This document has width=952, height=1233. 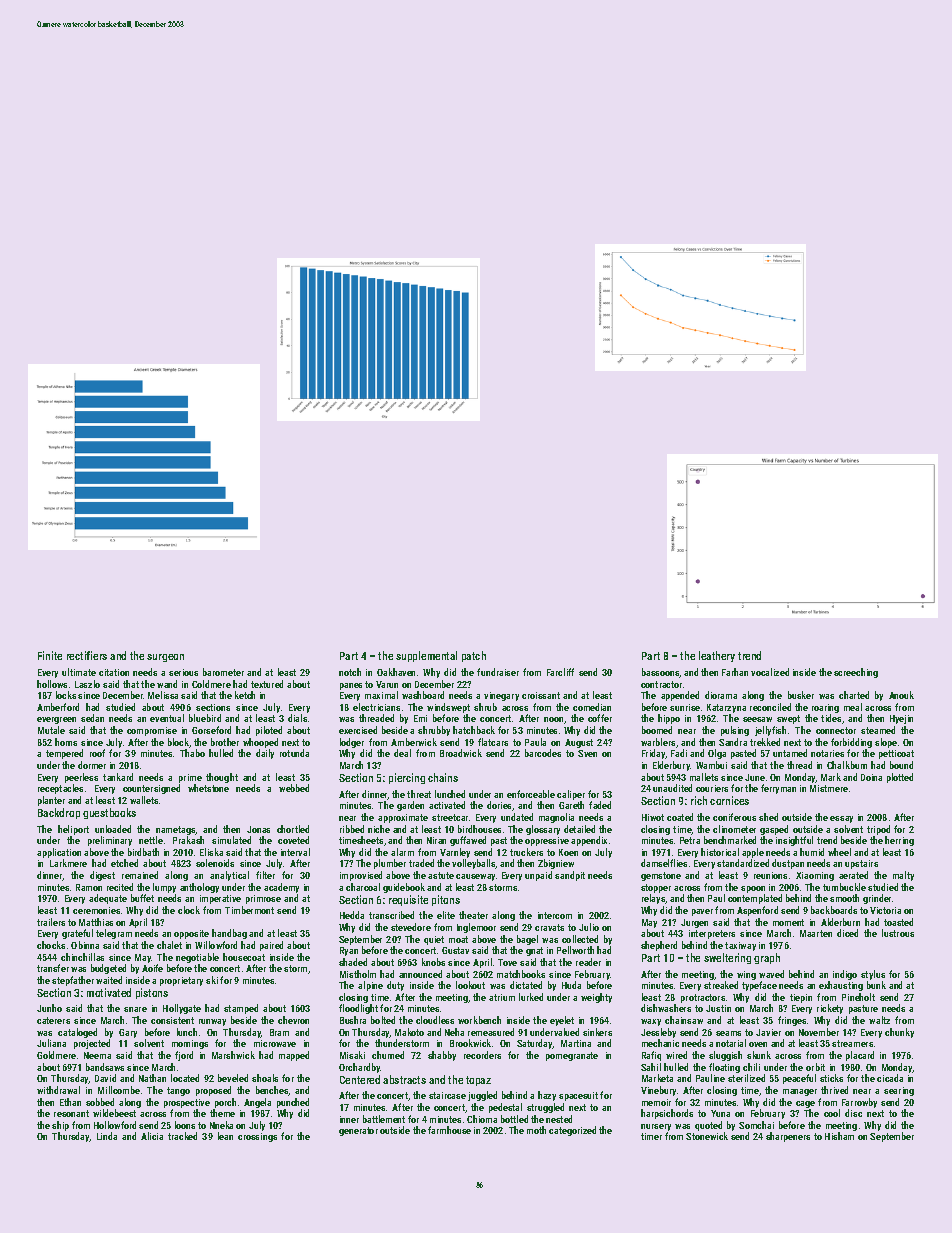 What do you see at coordinates (474, 730) in the document?
I see `hatchback` at bounding box center [474, 730].
